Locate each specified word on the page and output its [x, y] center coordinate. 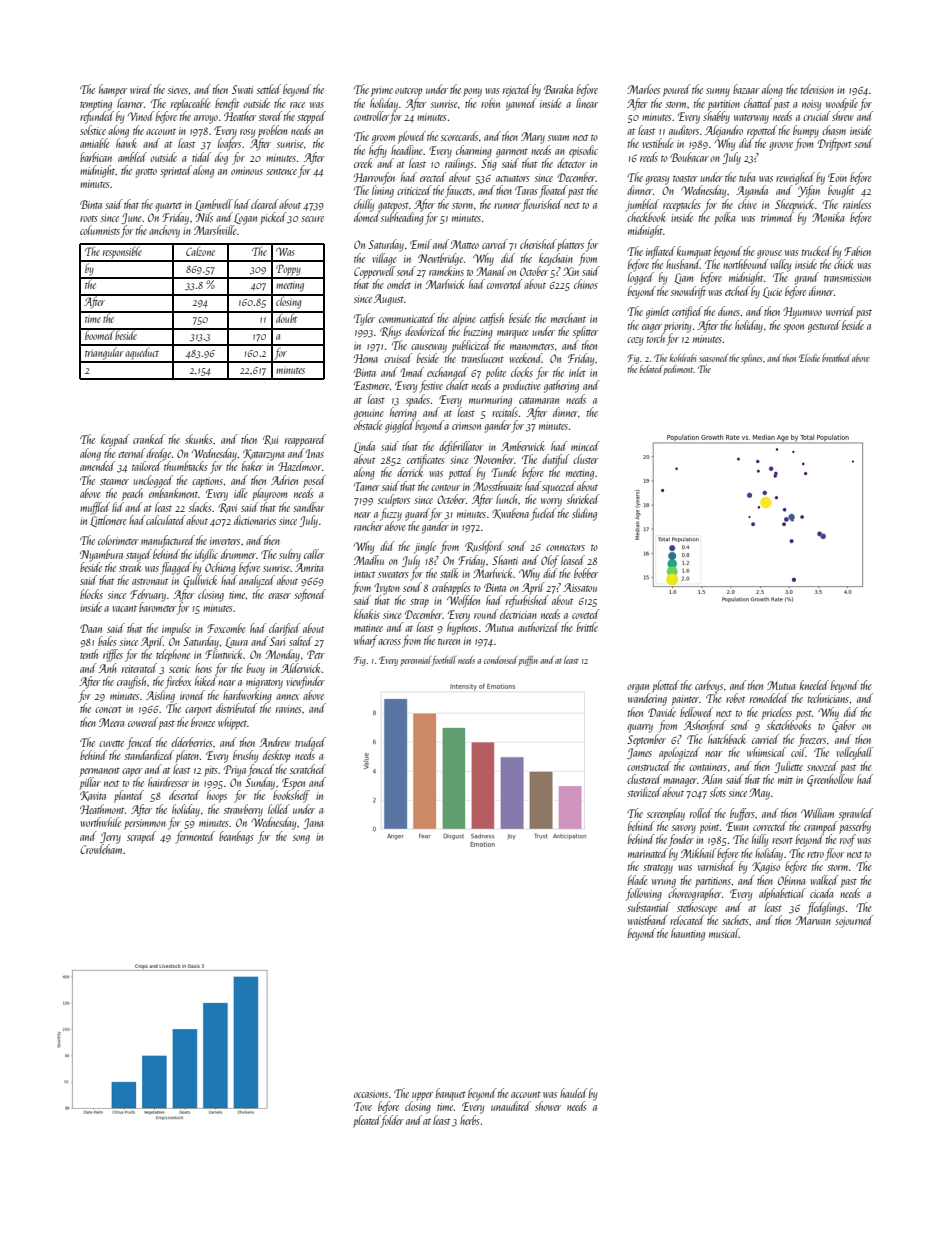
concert [108, 710]
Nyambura [101, 555]
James [639, 753]
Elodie [809, 358]
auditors [684, 130]
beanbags [236, 837]
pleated [367, 1121]
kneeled [814, 685]
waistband [648, 920]
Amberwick [523, 446]
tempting [96, 105]
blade [638, 880]
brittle [587, 627]
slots [718, 792]
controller [371, 116]
